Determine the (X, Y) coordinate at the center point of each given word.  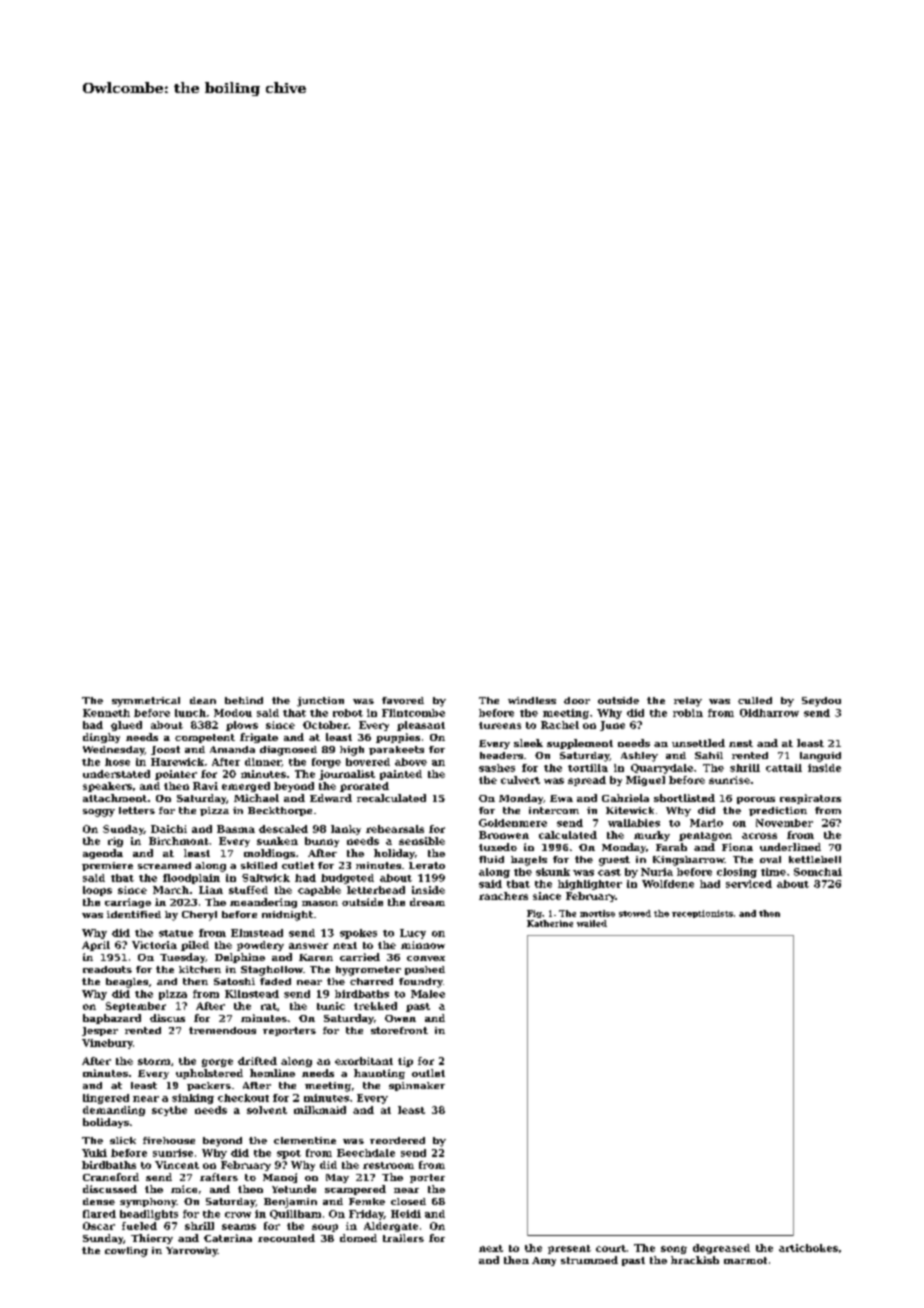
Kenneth (106, 713)
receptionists (702, 914)
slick (123, 1140)
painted (401, 775)
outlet (428, 1073)
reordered (397, 1140)
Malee (428, 994)
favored (403, 700)
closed (408, 1201)
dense (99, 1201)
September (136, 1007)
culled (755, 700)
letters (137, 810)
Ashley (639, 757)
